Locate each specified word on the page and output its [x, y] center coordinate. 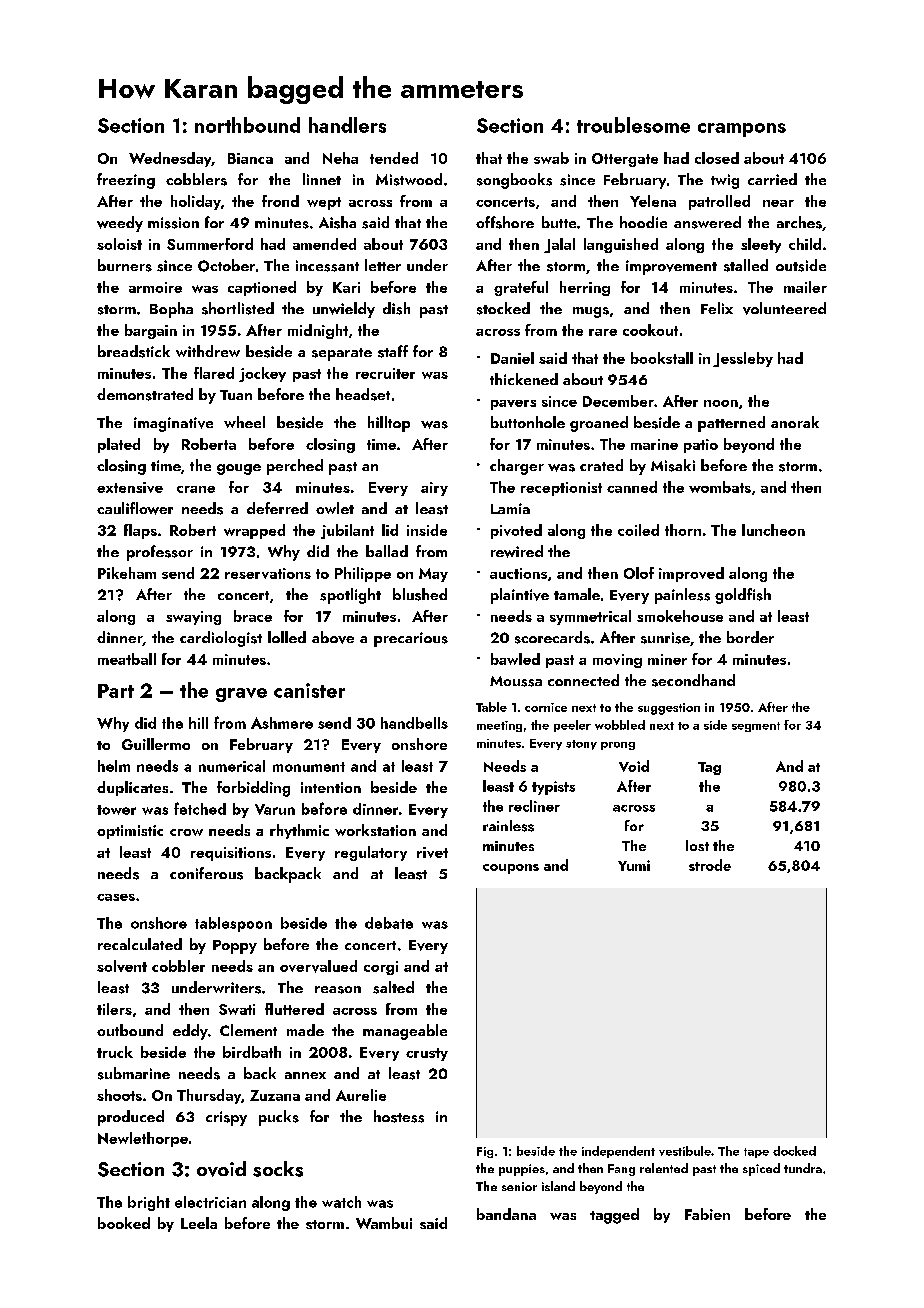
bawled [515, 659]
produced [131, 1118]
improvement [671, 267]
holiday [196, 202]
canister [309, 690]
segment [756, 727]
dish [396, 308]
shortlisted [238, 308]
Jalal [559, 245]
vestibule [685, 1151]
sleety [761, 245]
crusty [427, 1054]
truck [115, 1052]
